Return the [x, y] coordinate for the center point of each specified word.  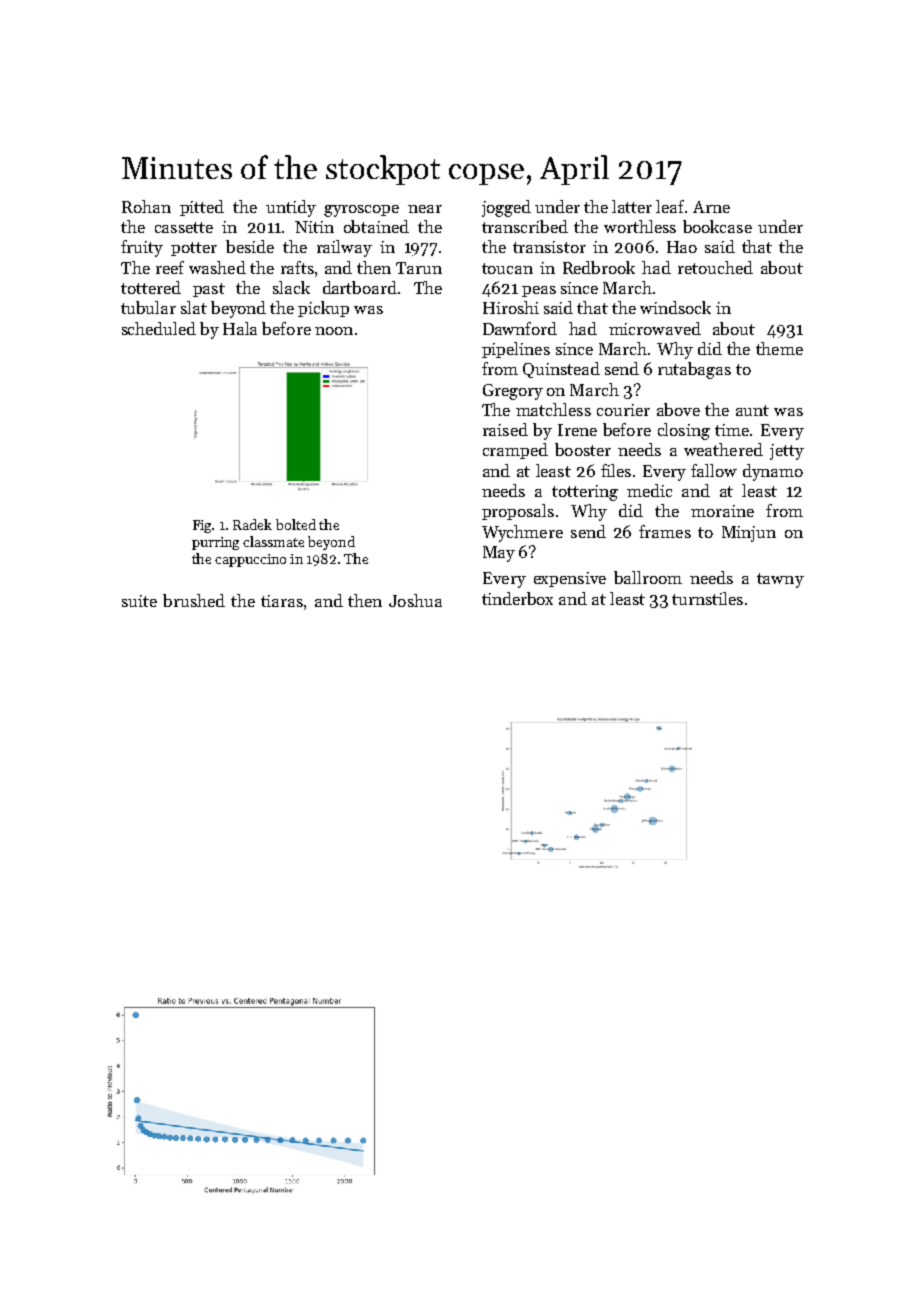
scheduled [159, 328]
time [732, 430]
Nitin [314, 227]
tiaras [282, 601]
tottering [585, 493]
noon [334, 331]
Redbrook [599, 267]
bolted [296, 524]
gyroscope [361, 211]
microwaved [655, 328]
